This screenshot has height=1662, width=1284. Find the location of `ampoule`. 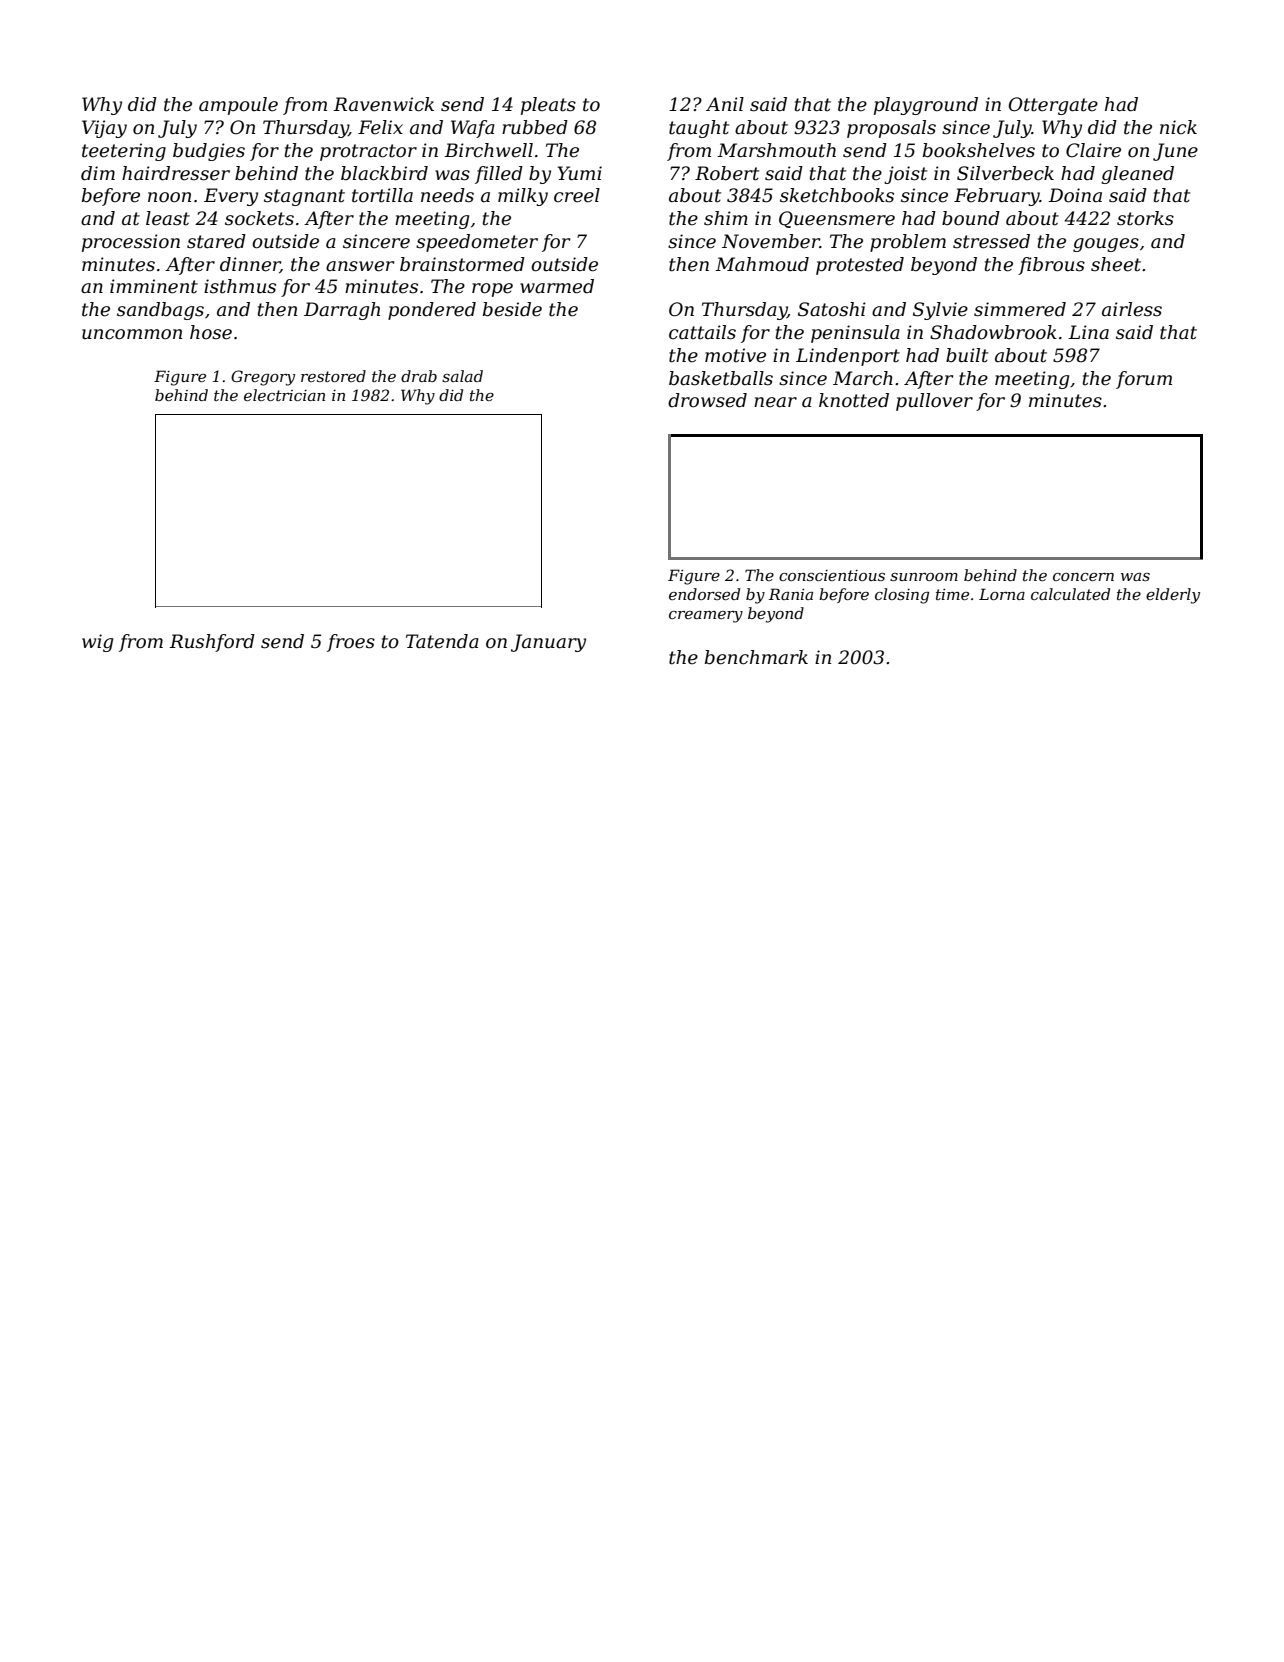

ampoule is located at coordinates (238, 106).
